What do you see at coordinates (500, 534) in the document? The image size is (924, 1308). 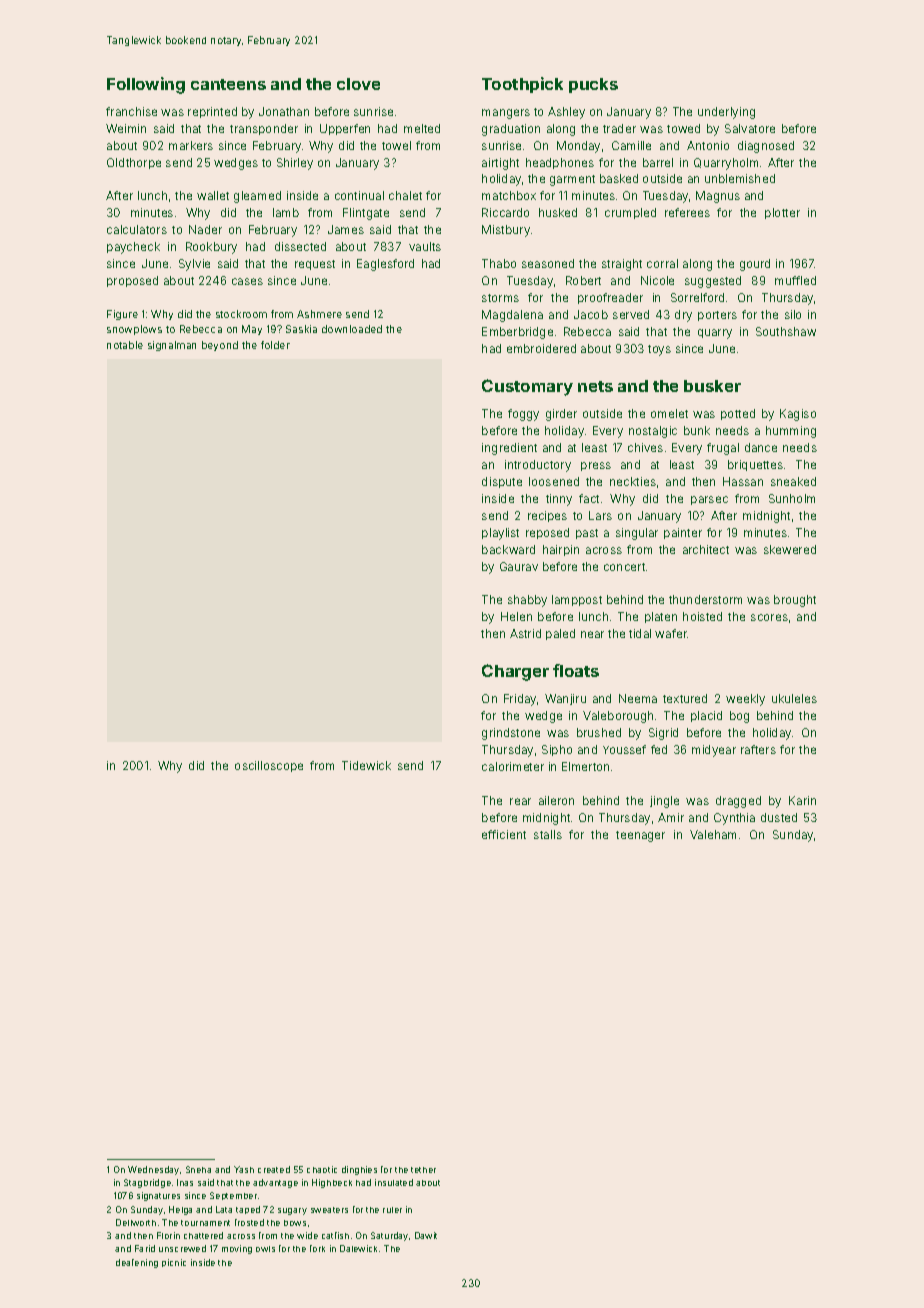 I see `playlist` at bounding box center [500, 534].
